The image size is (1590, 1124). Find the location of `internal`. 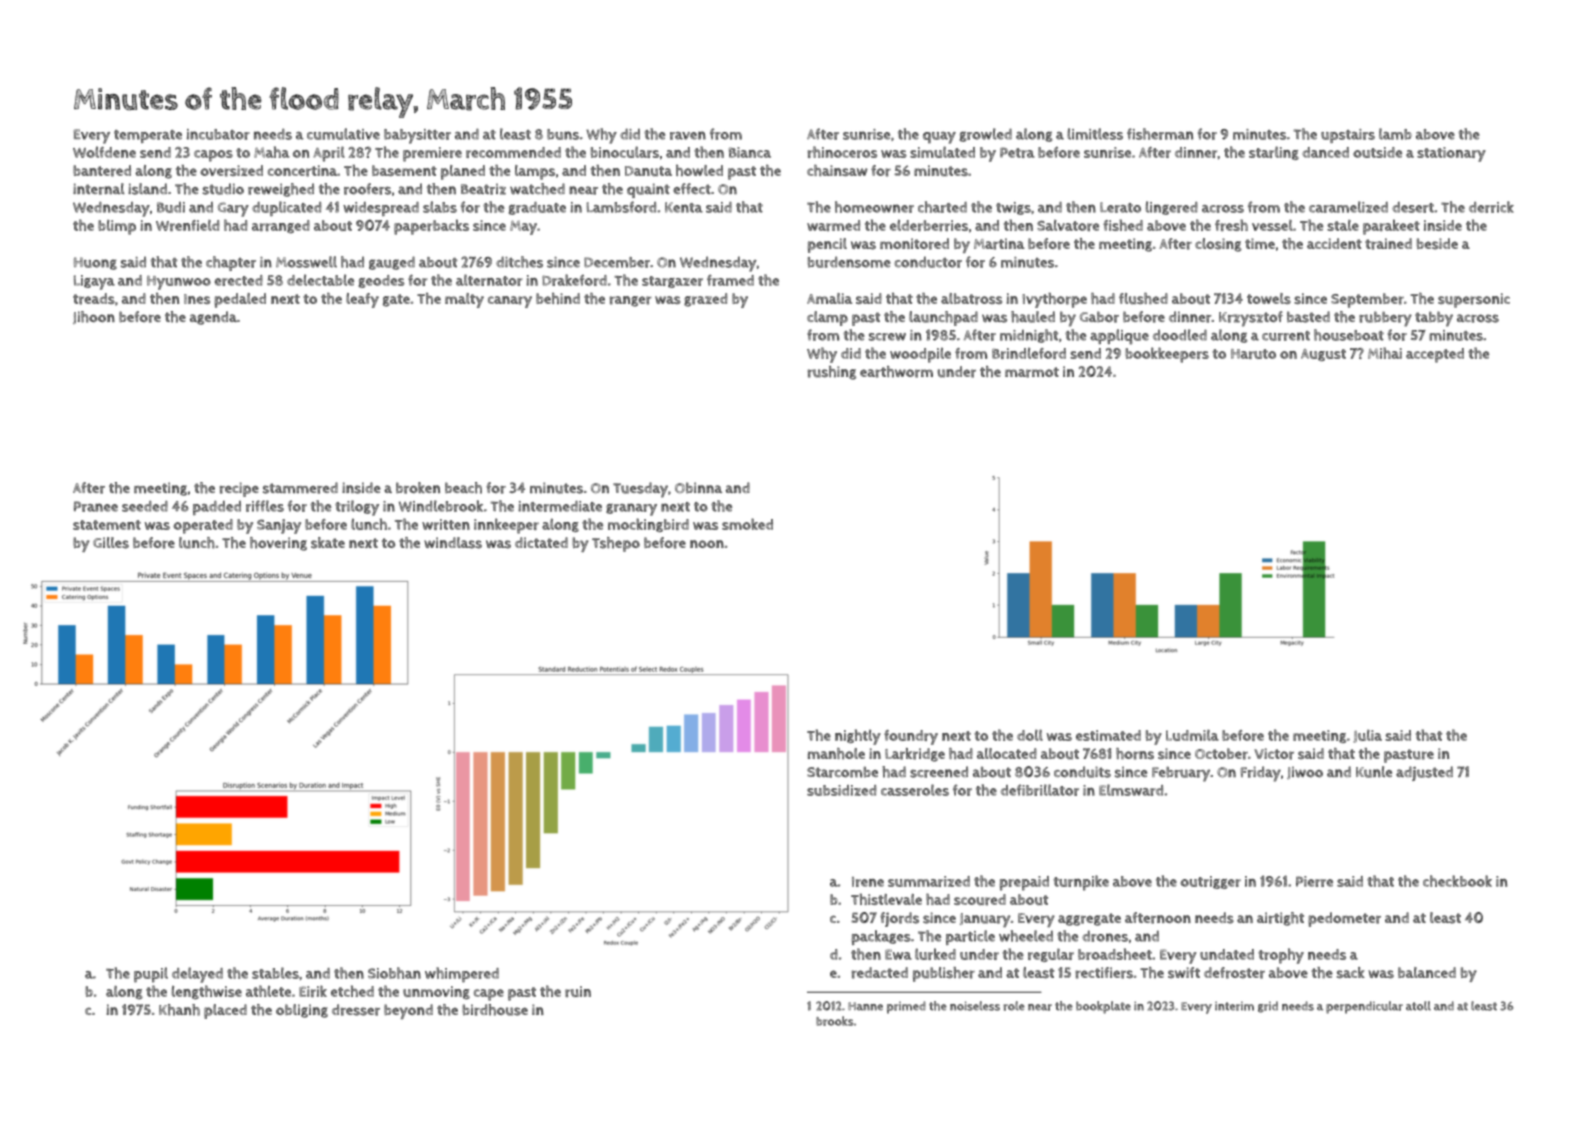

internal is located at coordinates (99, 189).
